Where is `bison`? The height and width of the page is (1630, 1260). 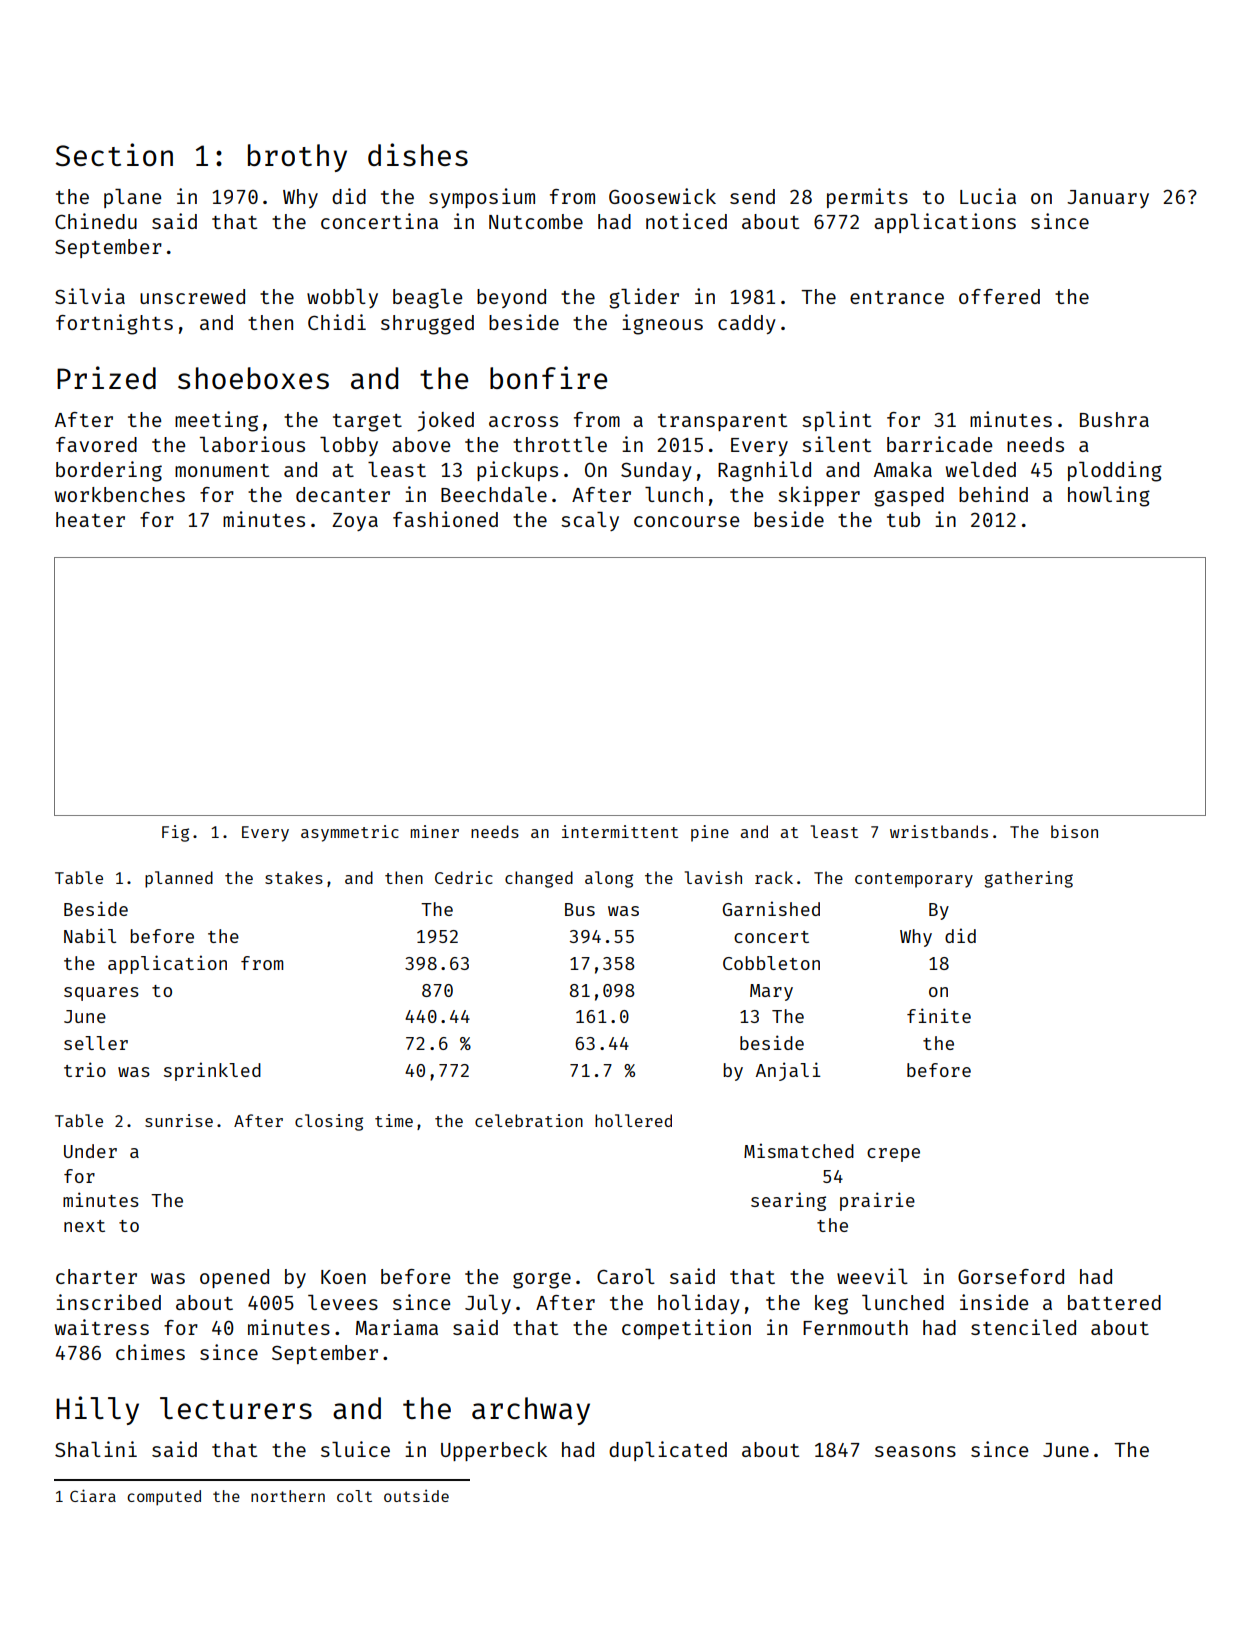
bison is located at coordinates (1074, 831).
